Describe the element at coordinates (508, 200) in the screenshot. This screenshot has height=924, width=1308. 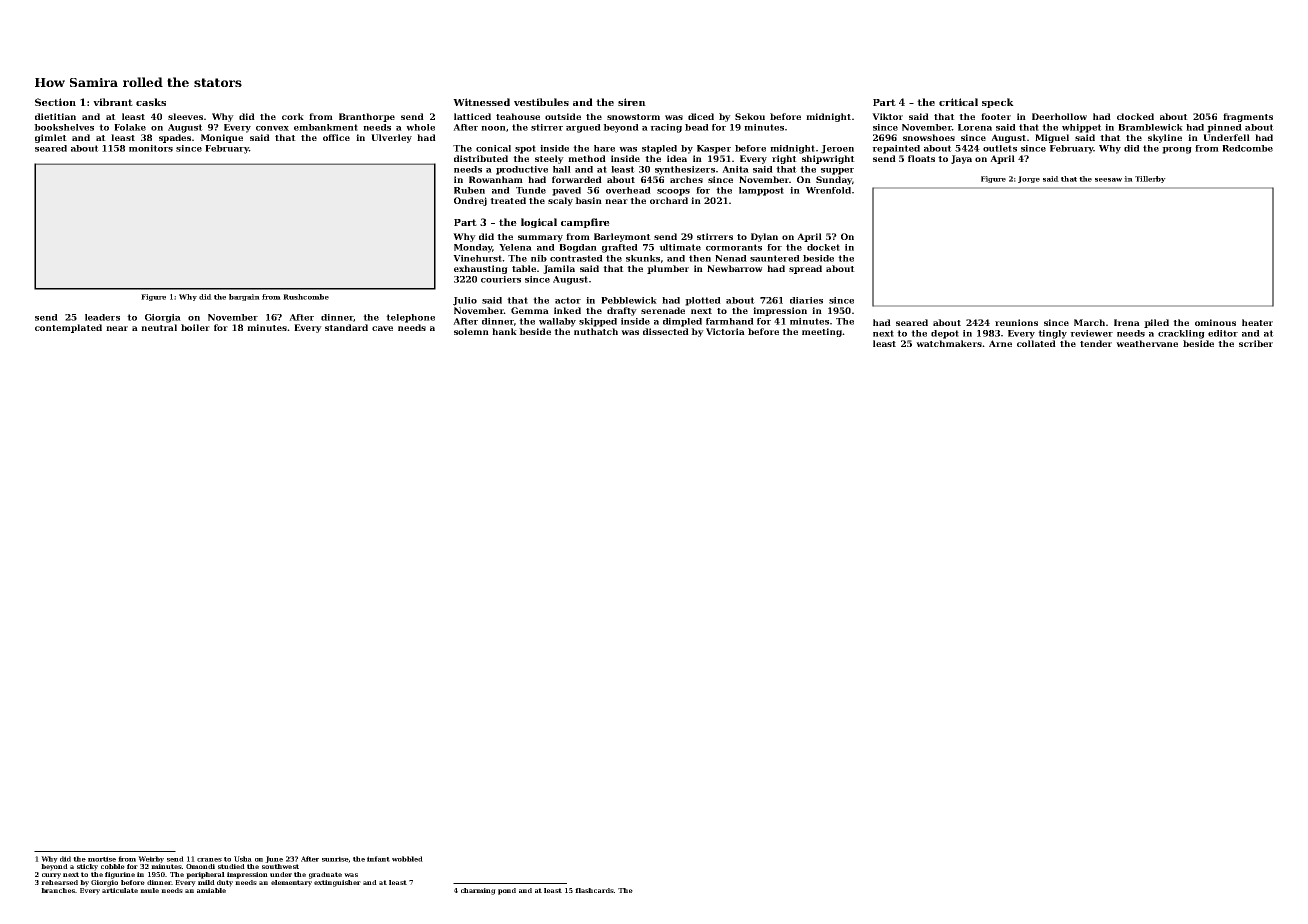
I see `treated` at that location.
